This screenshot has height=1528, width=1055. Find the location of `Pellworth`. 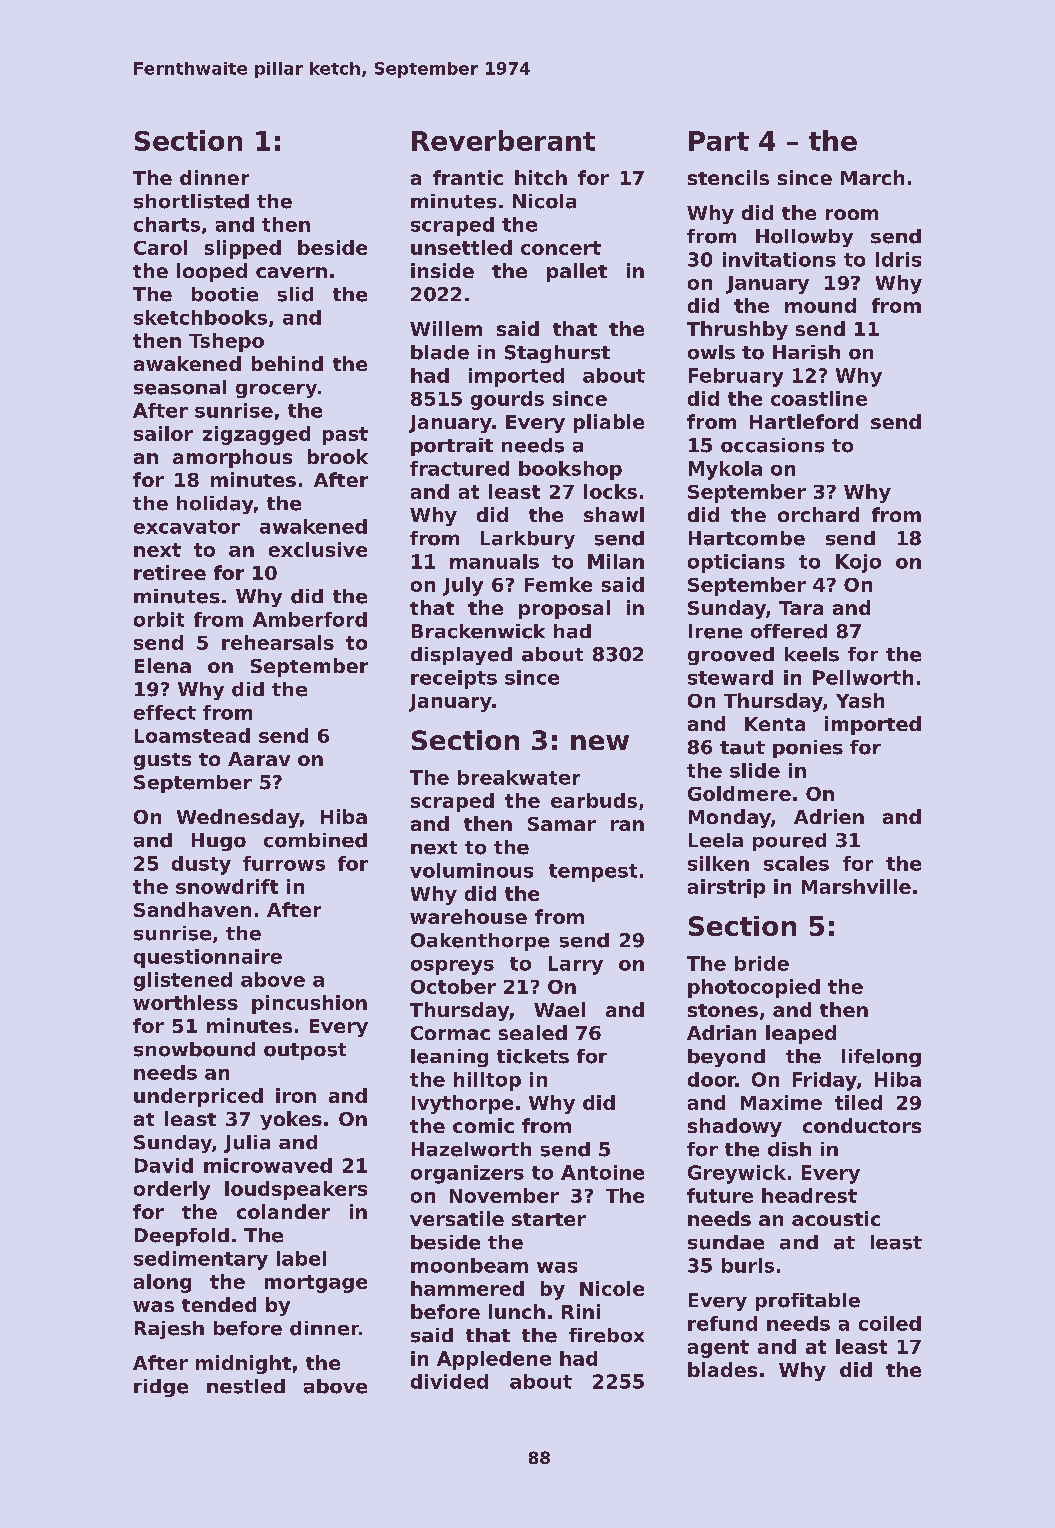

Pellworth is located at coordinates (863, 677).
